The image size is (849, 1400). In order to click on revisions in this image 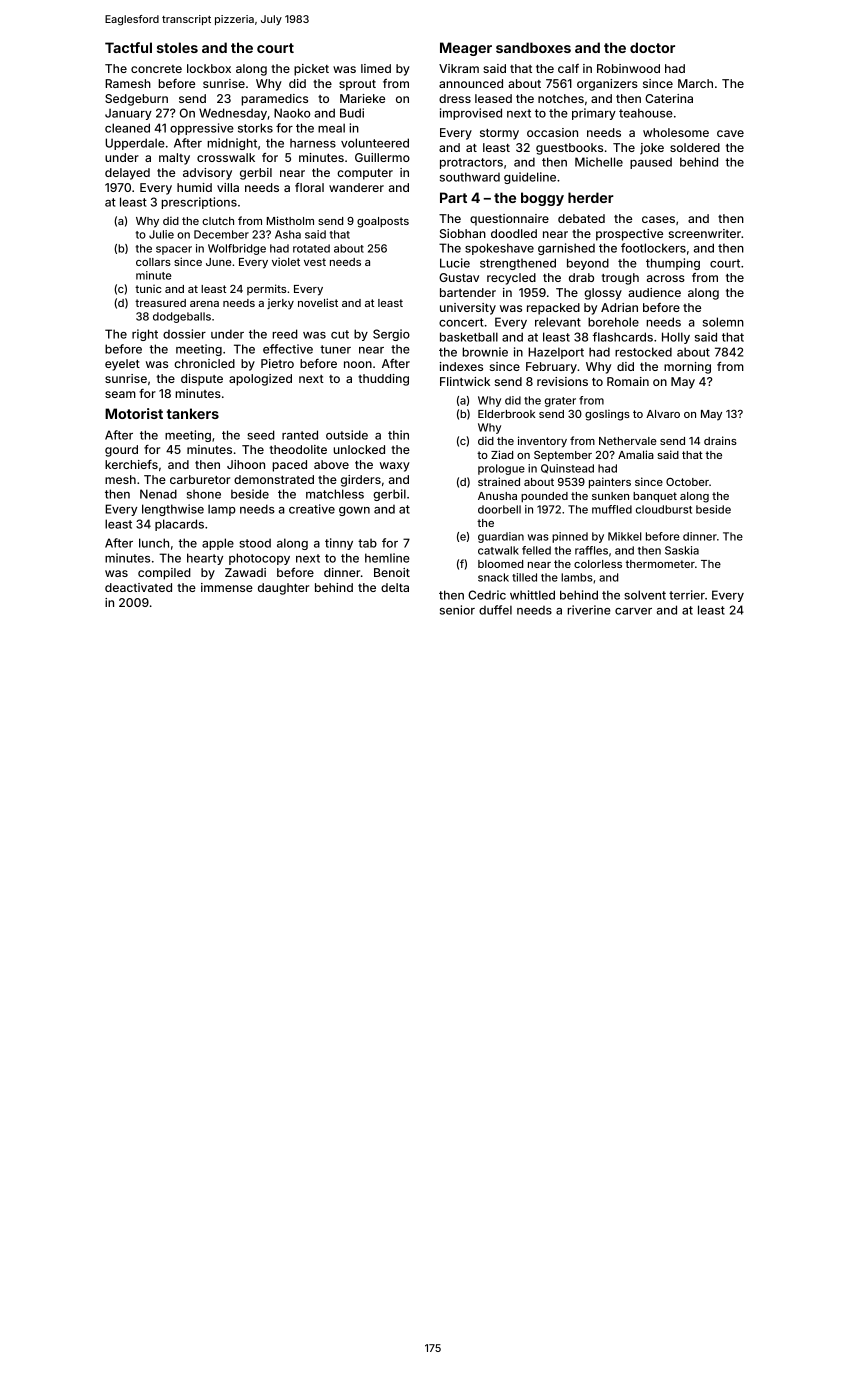, I will do `click(562, 381)`.
